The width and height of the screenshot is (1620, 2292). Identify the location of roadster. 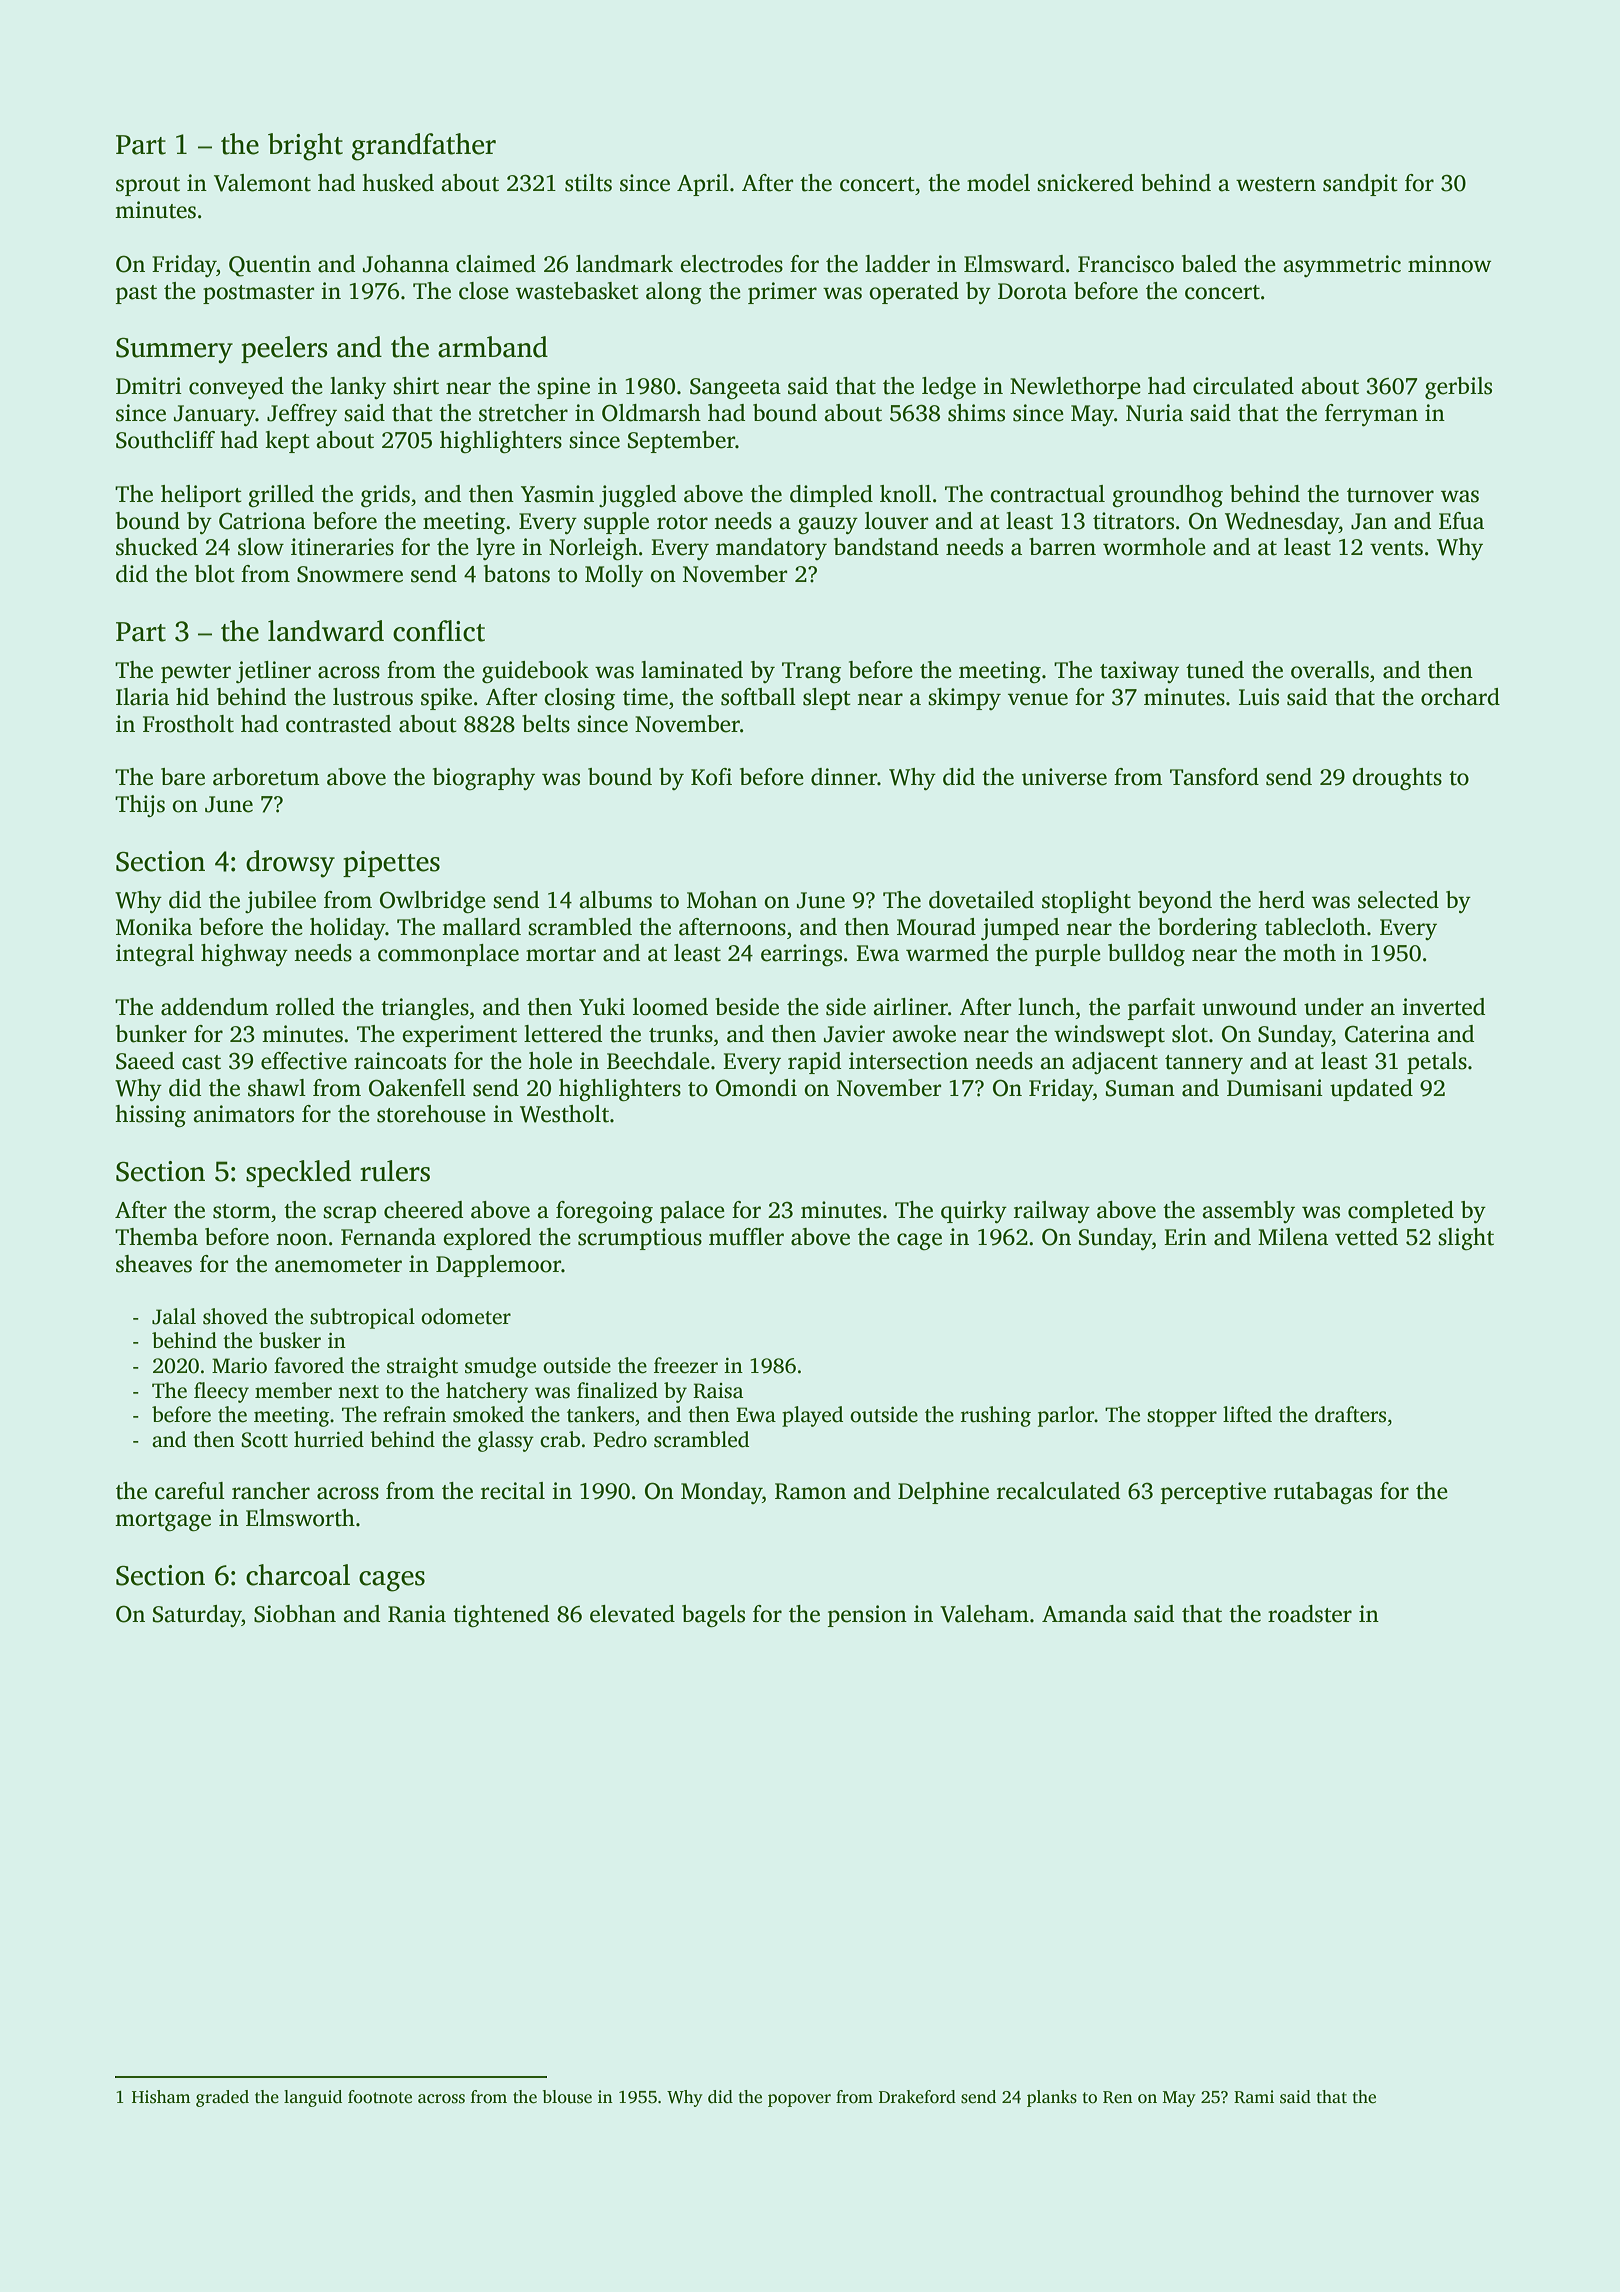
(1310, 1614).
